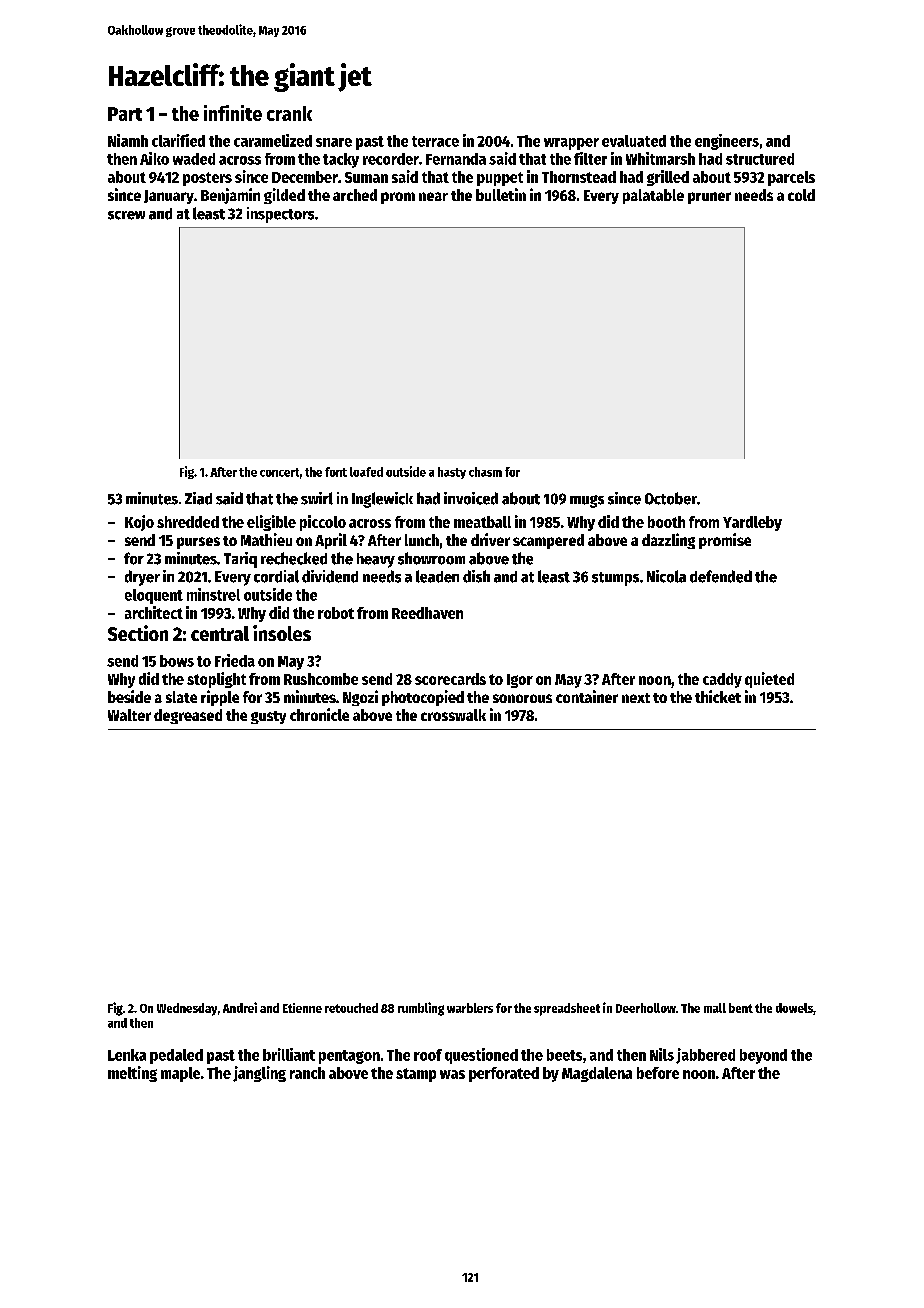 Image resolution: width=924 pixels, height=1308 pixels. Describe the element at coordinates (433, 196) in the screenshot. I see `near` at that location.
